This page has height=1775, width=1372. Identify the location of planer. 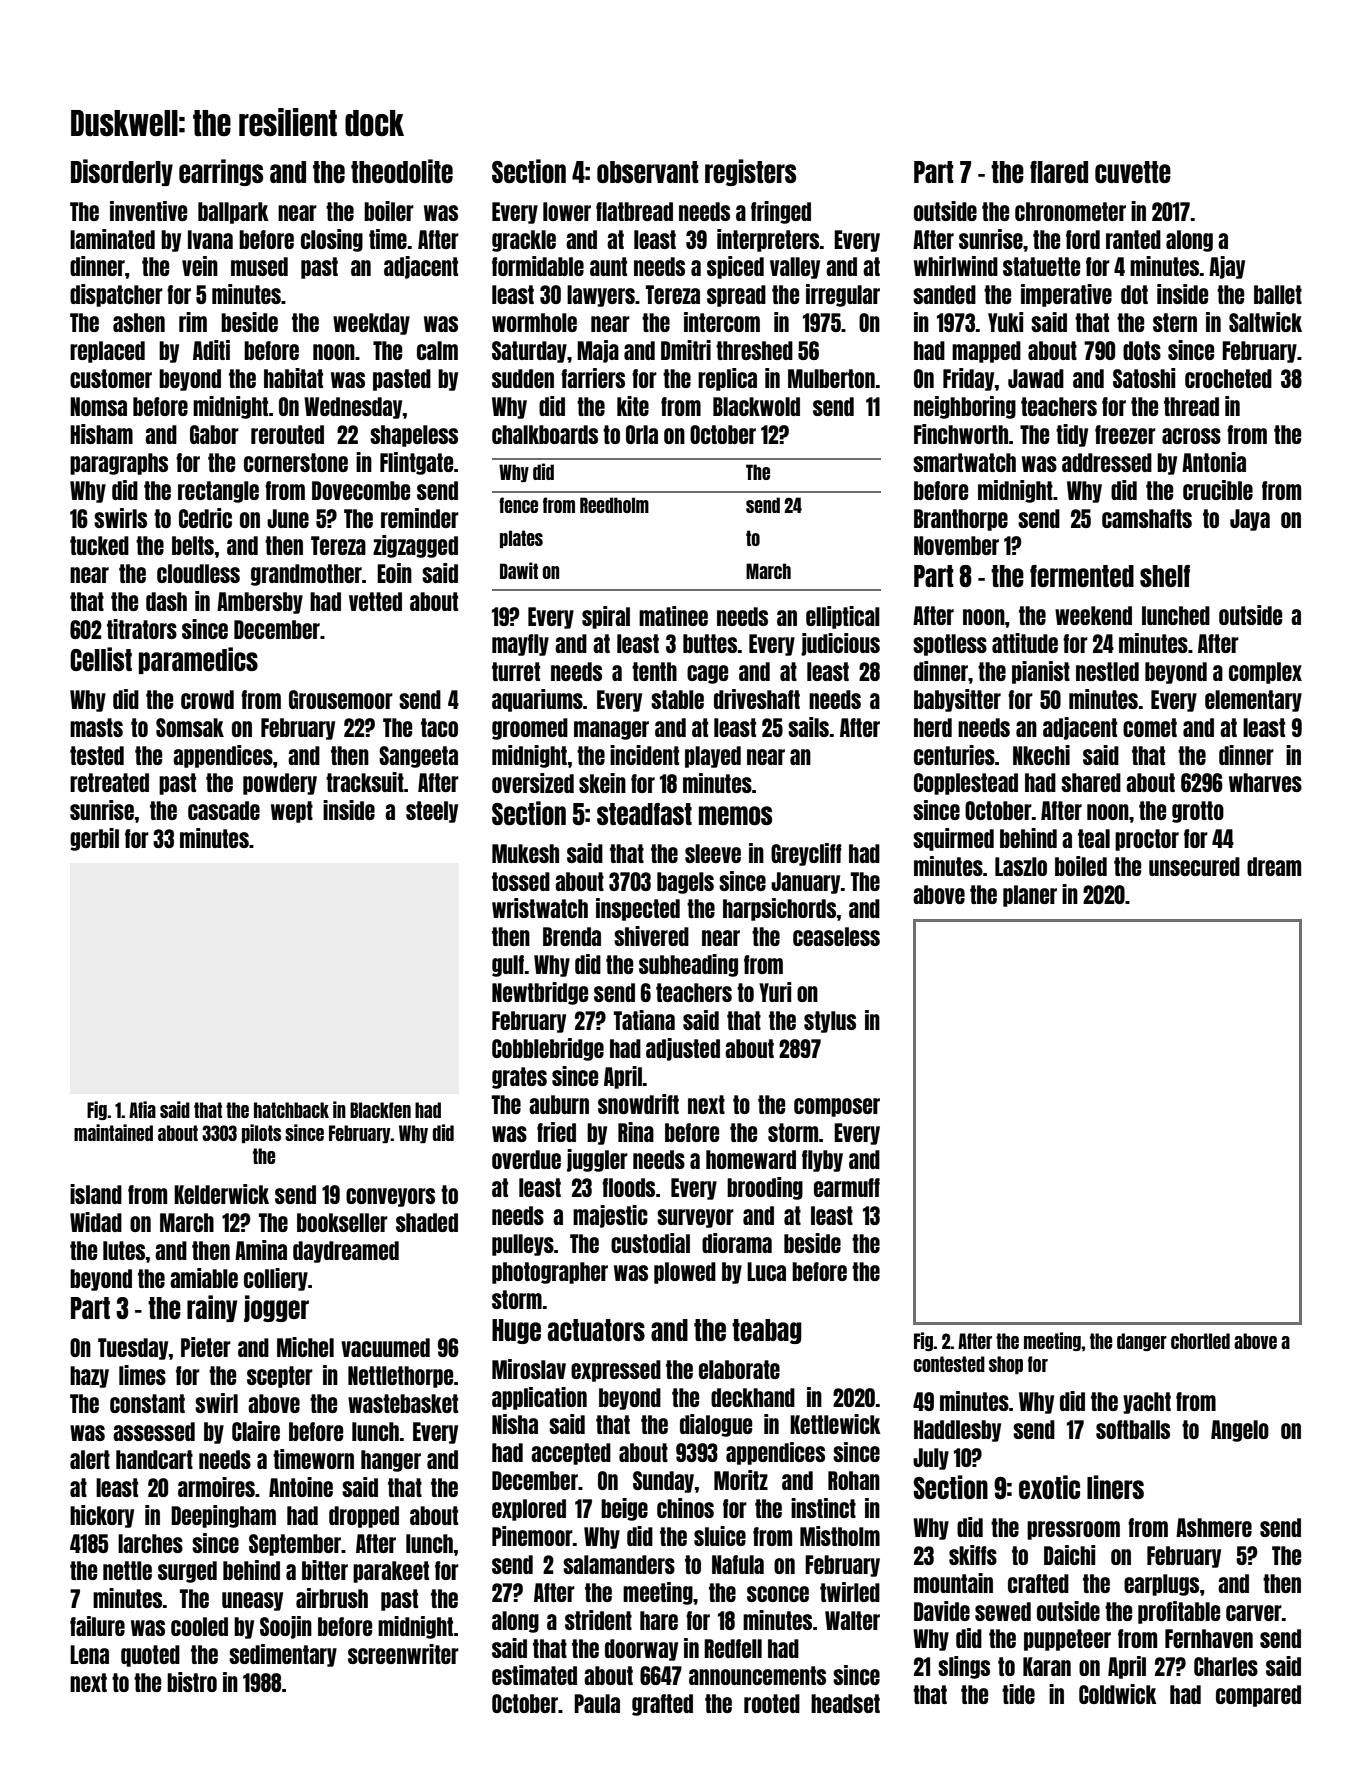
(1030, 896).
